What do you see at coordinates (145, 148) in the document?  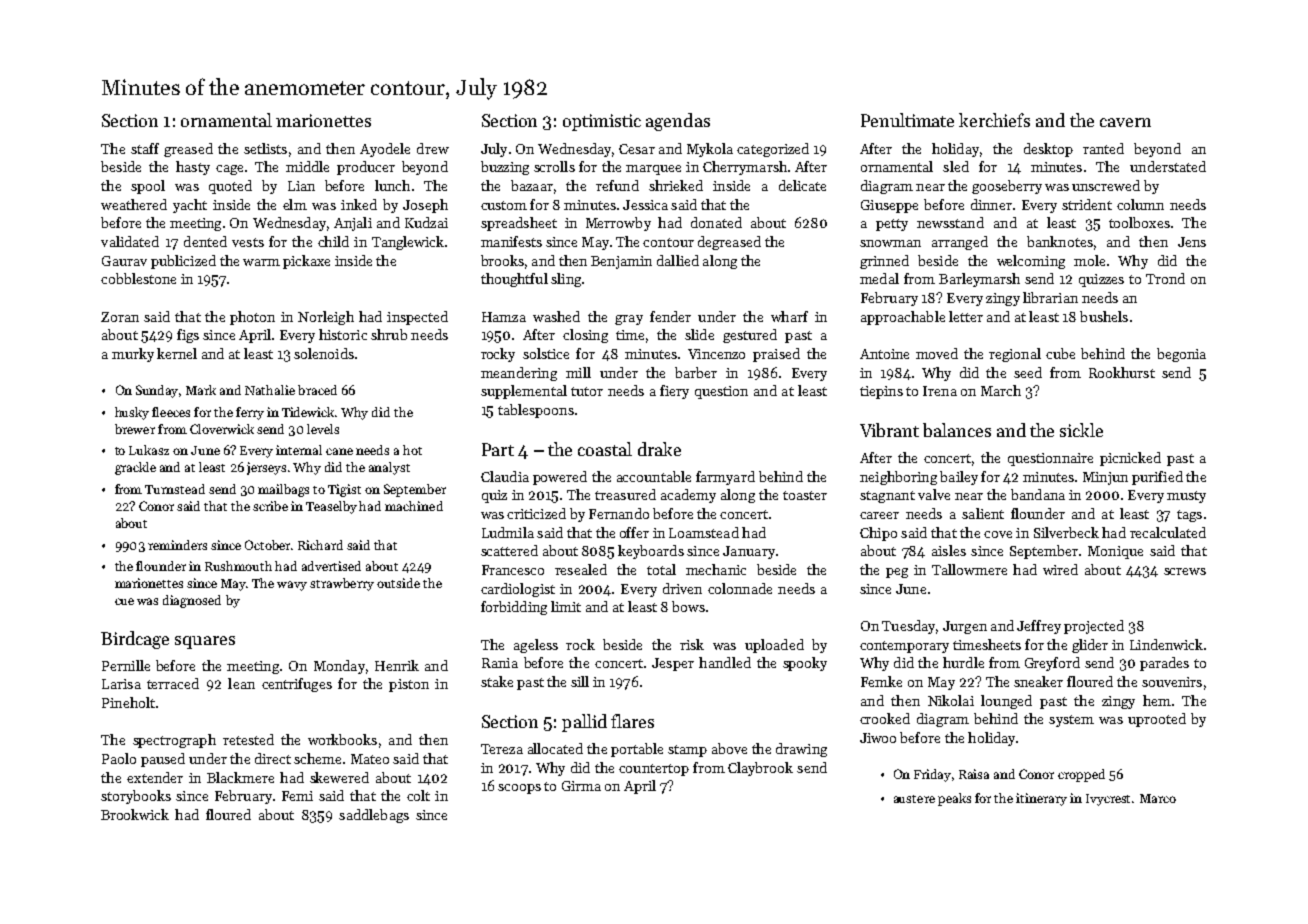 I see `staff` at bounding box center [145, 148].
